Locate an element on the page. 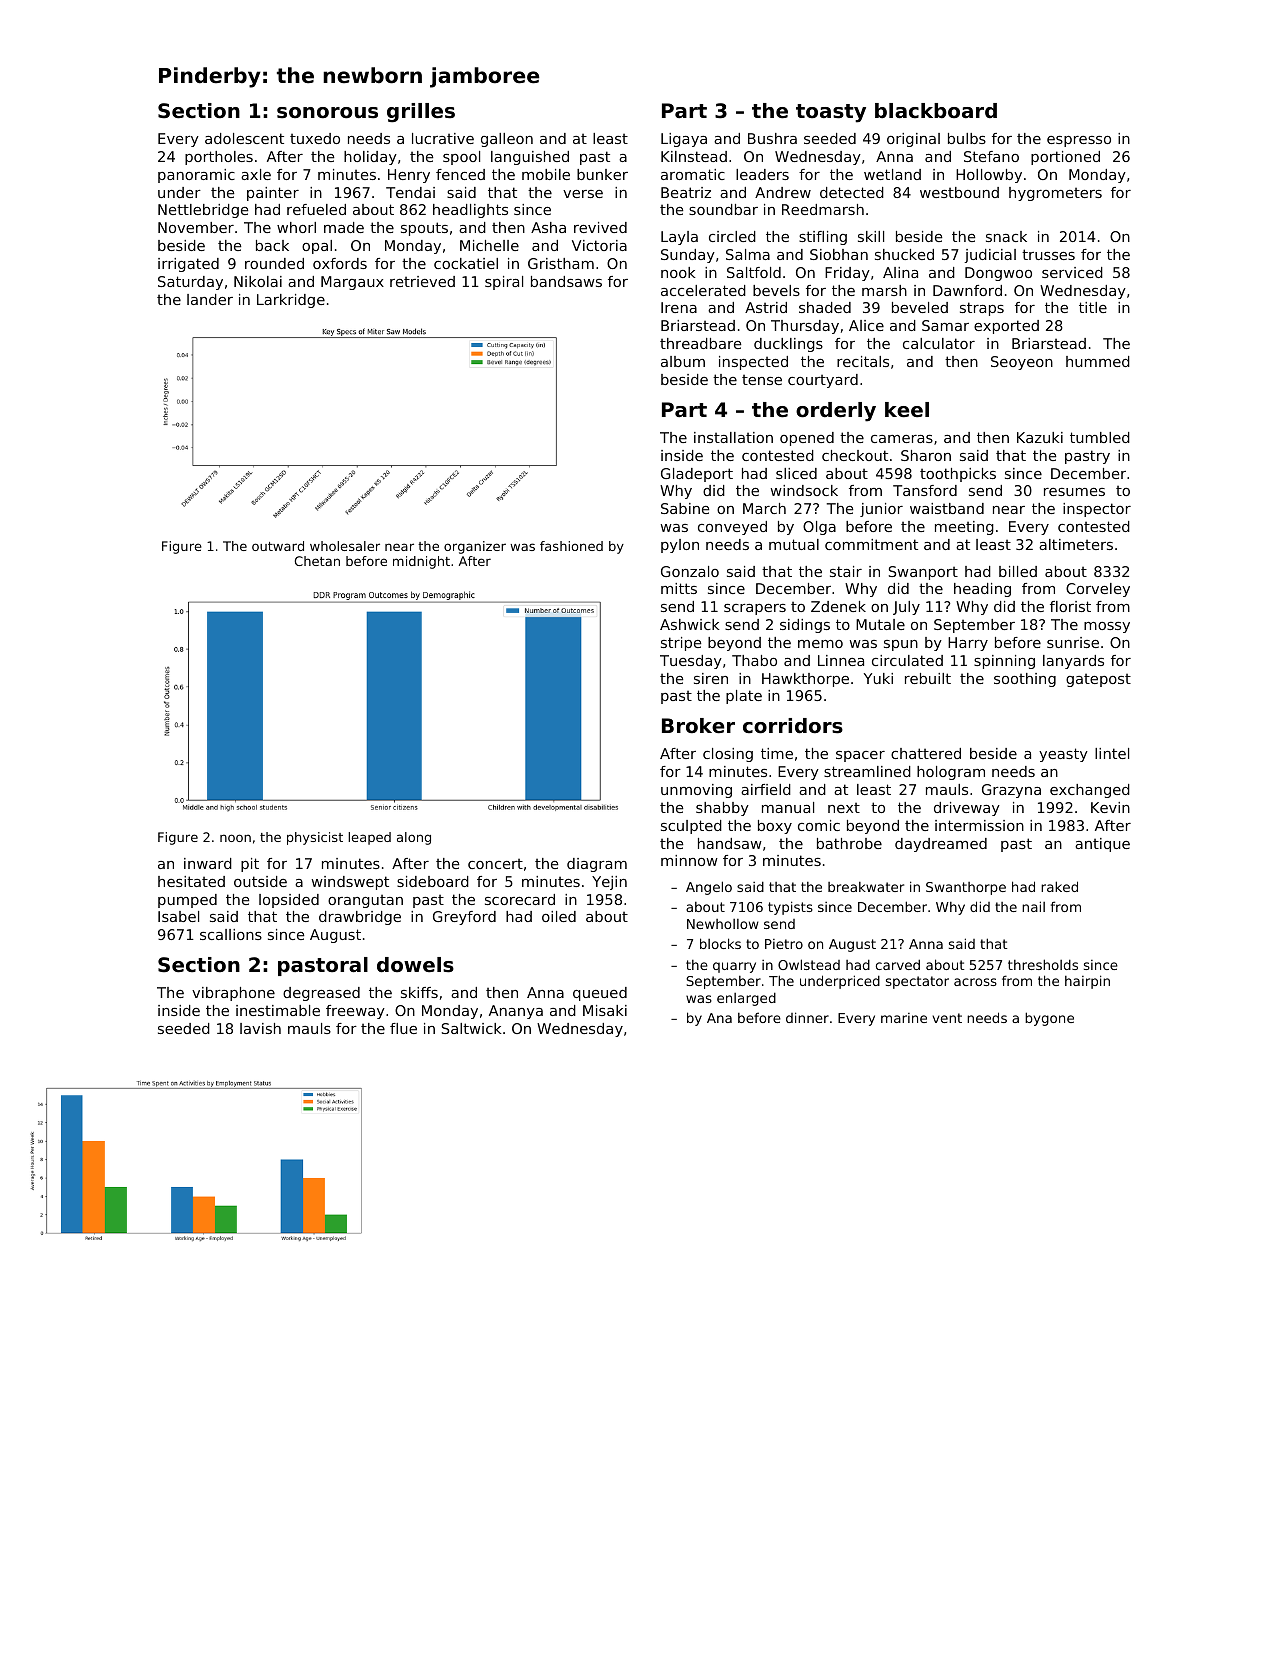  Nettlebridge is located at coordinates (203, 211).
